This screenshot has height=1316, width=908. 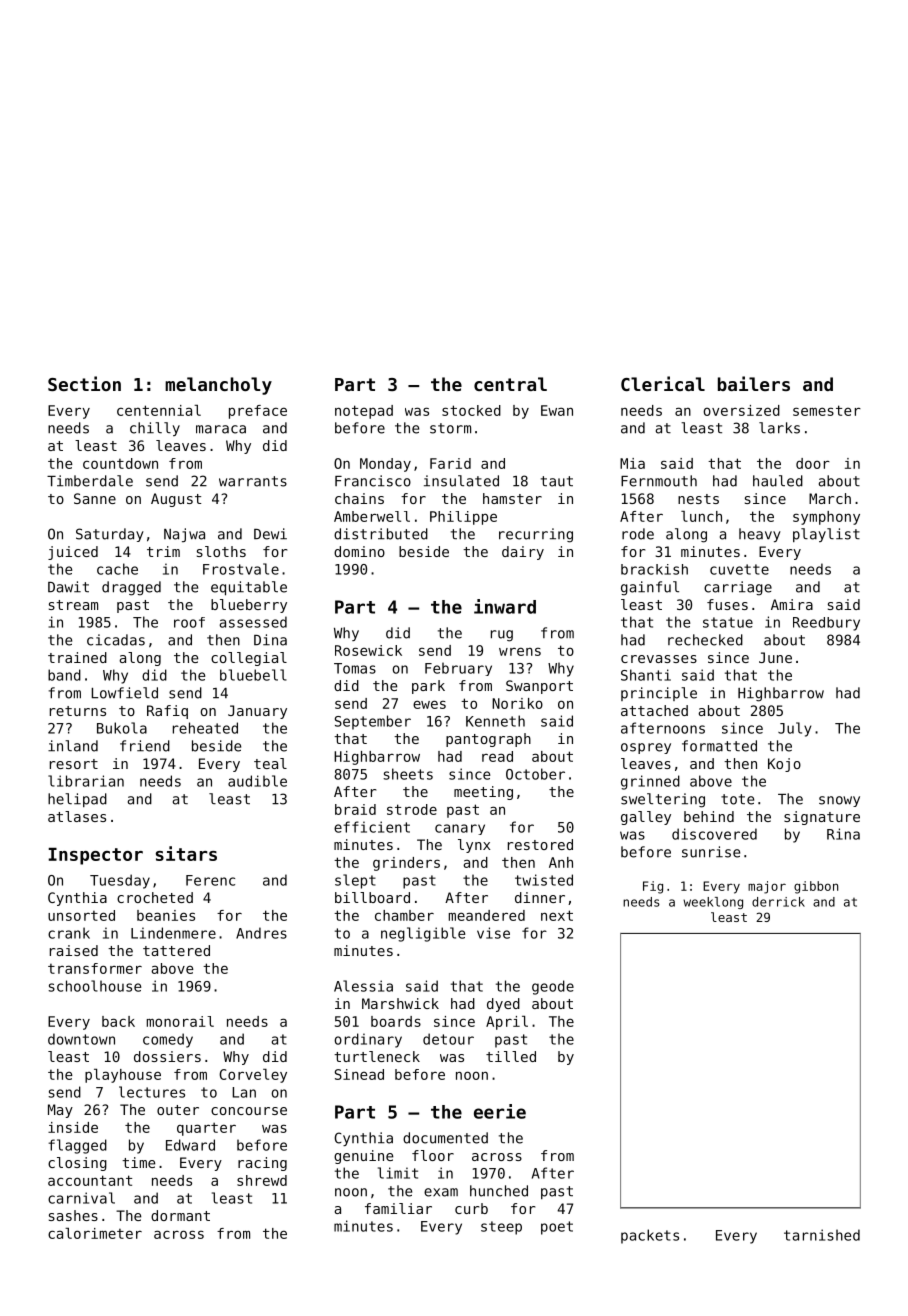 What do you see at coordinates (767, 887) in the screenshot?
I see `major` at bounding box center [767, 887].
